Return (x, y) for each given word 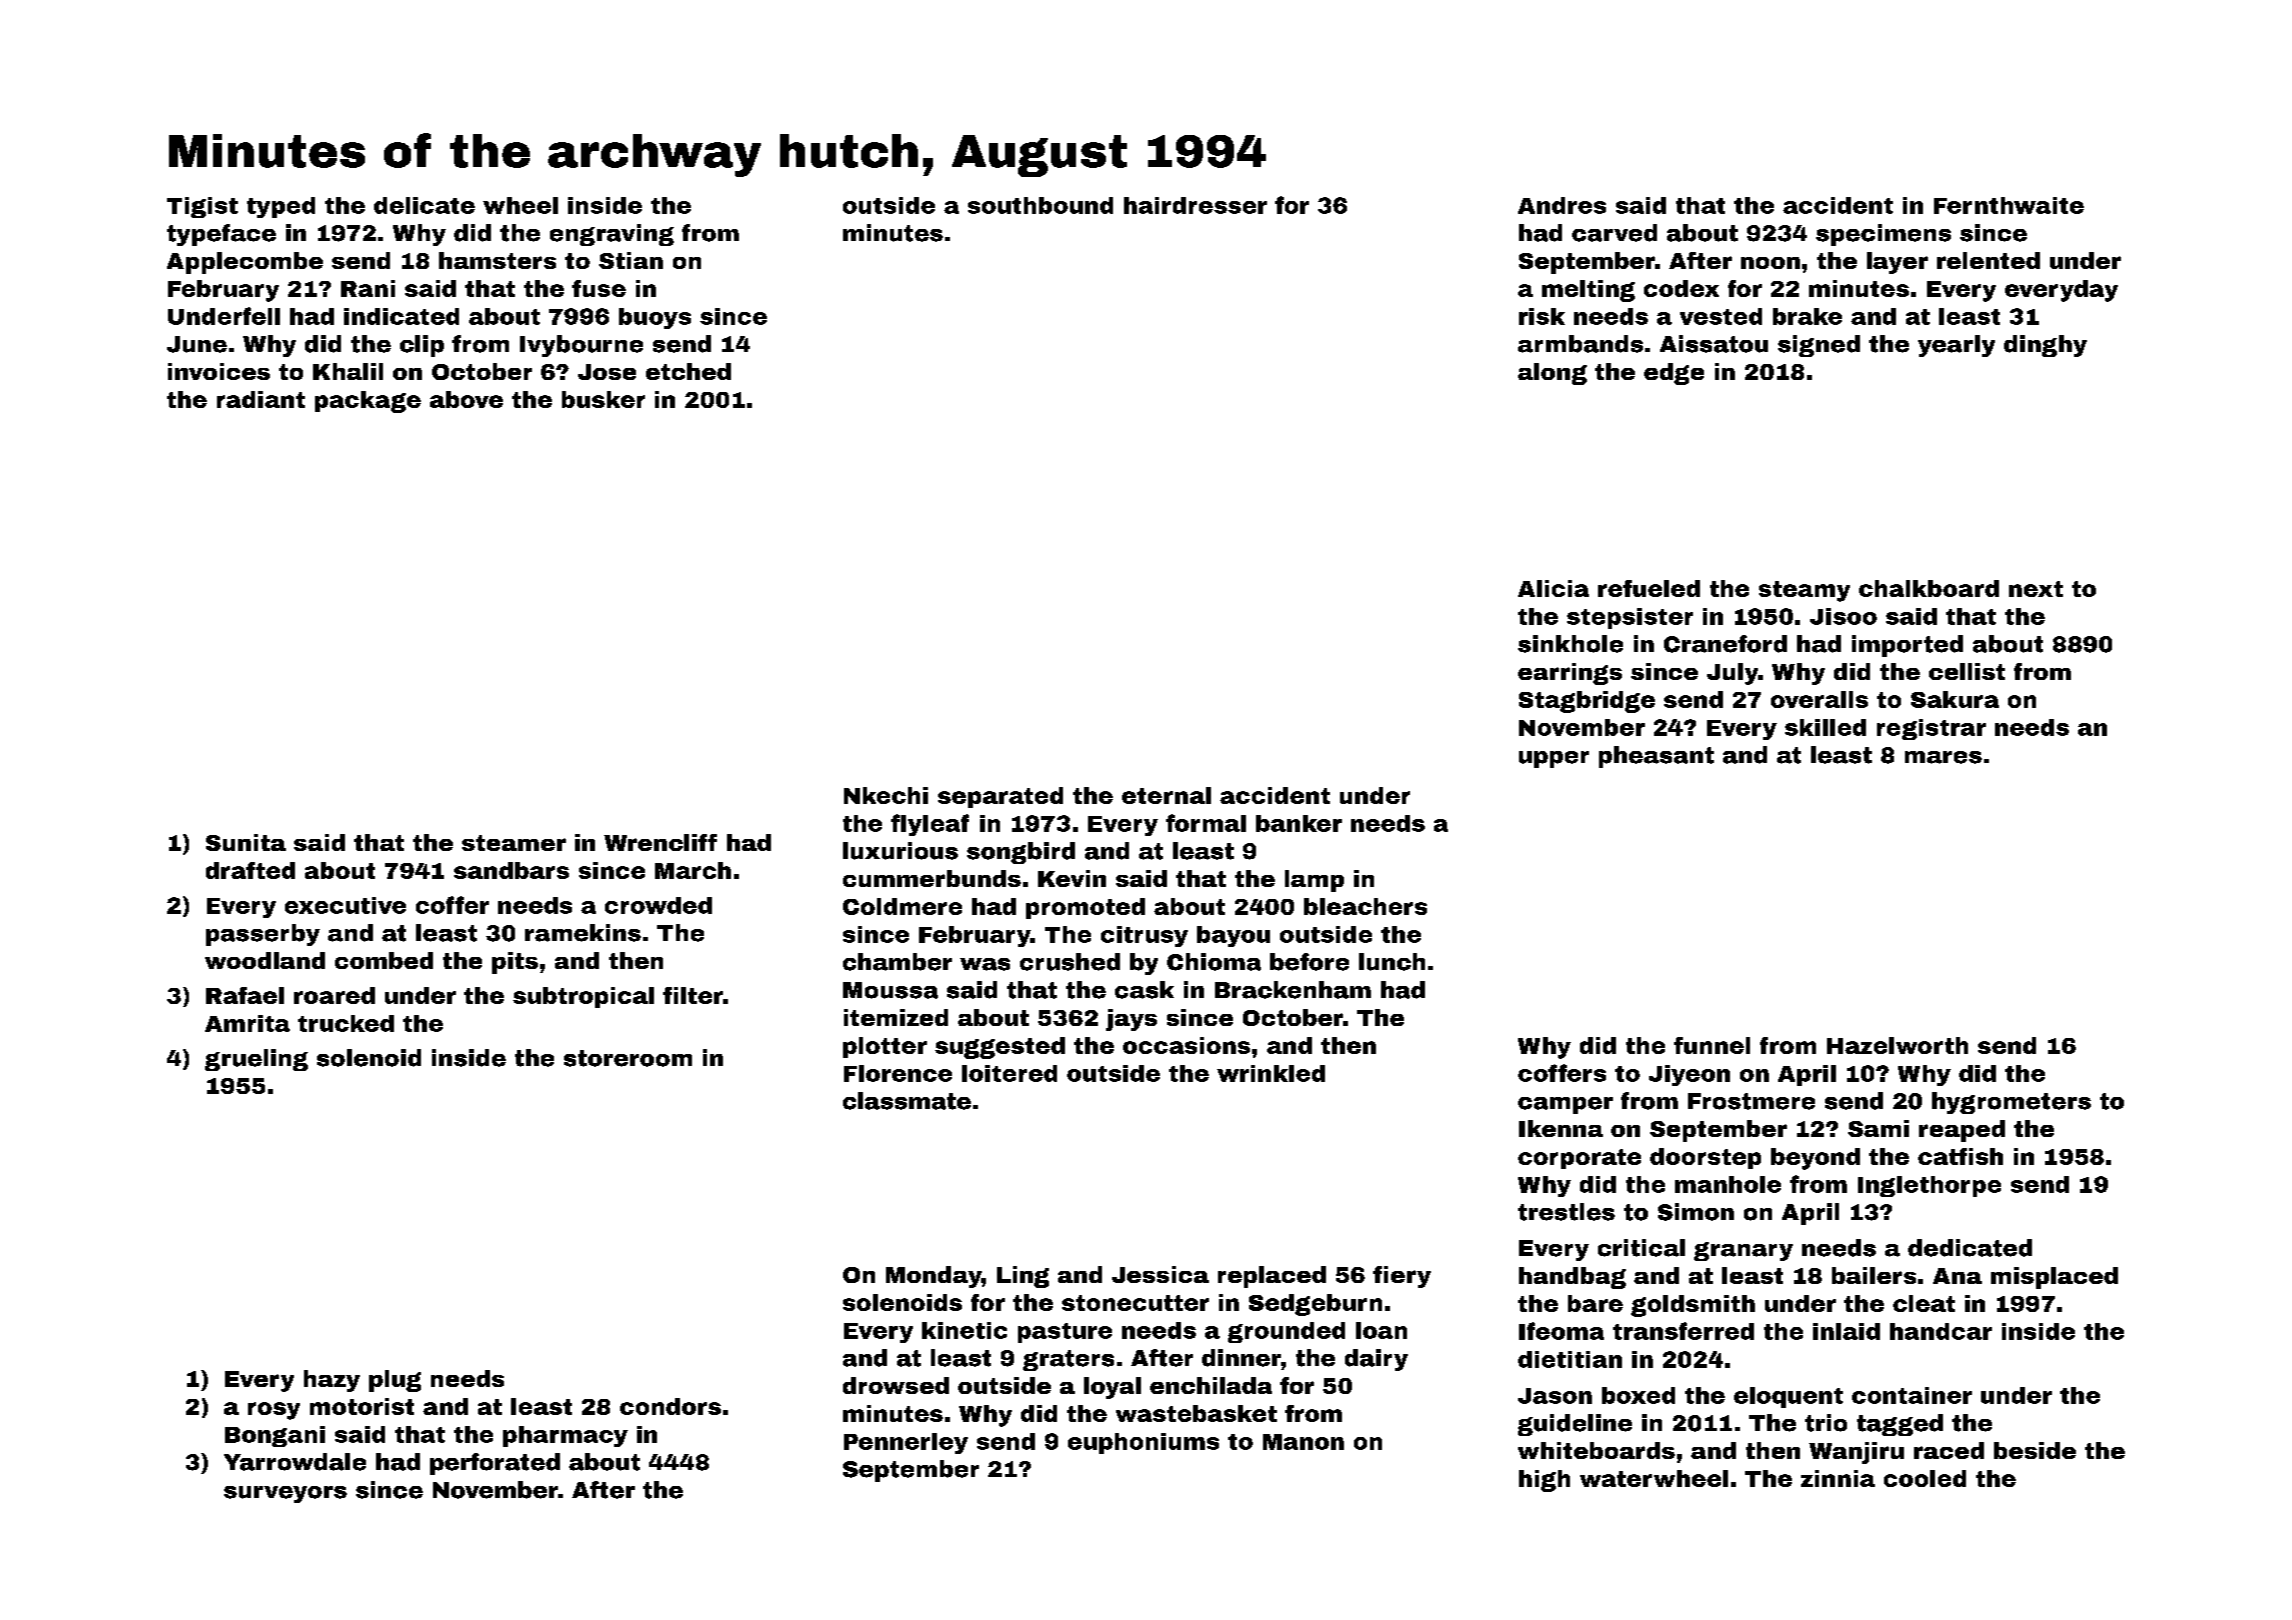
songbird (1021, 853)
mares (1943, 757)
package (368, 402)
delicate (424, 205)
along (1552, 374)
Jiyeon (1689, 1075)
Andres (1562, 205)
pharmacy (565, 1436)
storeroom (628, 1058)
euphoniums (1143, 1443)
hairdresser (1195, 205)
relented (1988, 260)
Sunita (246, 842)
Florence (898, 1073)
